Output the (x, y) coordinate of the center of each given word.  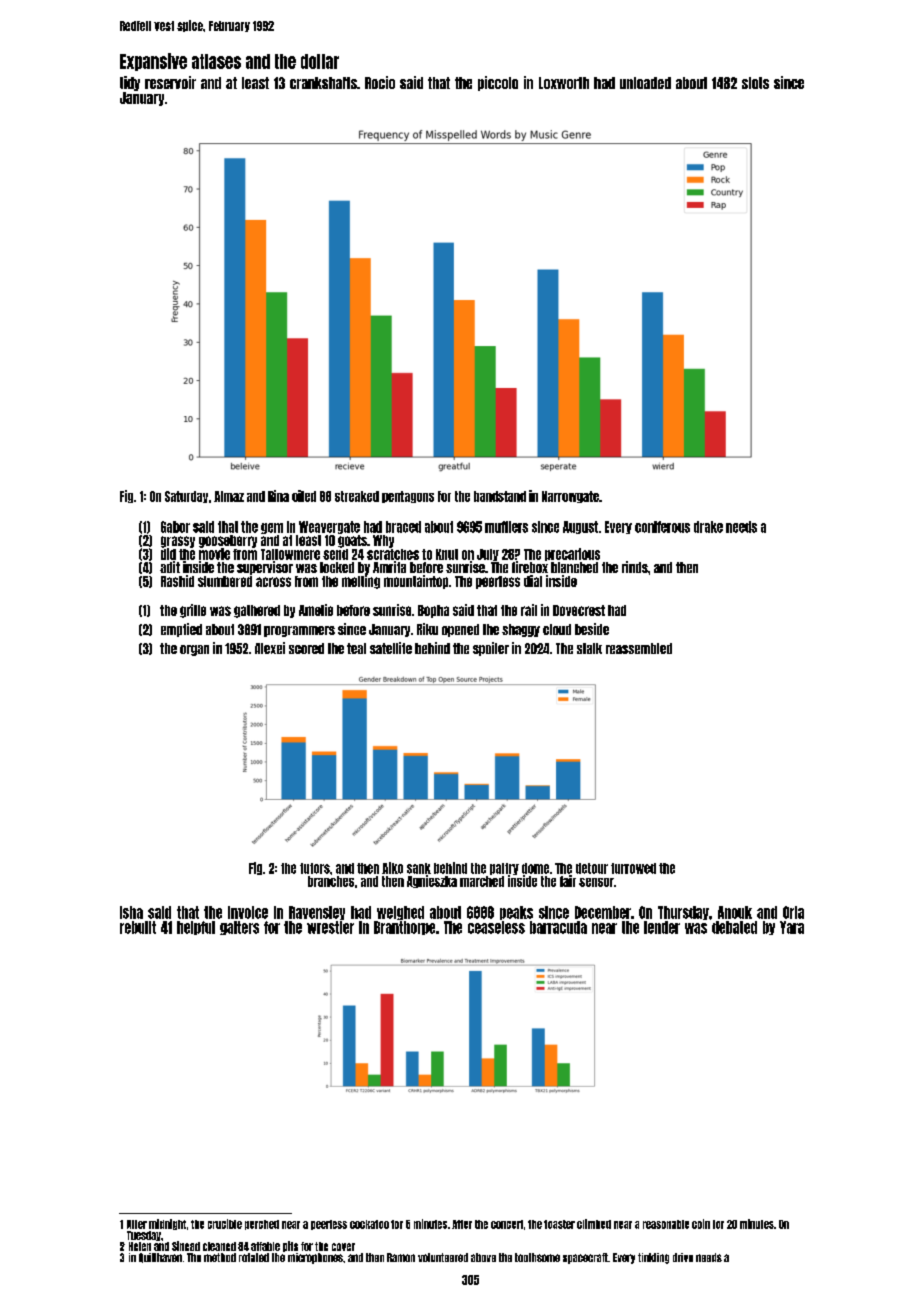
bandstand (500, 496)
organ (194, 650)
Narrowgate (570, 497)
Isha (131, 912)
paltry (504, 869)
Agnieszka (432, 881)
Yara (792, 927)
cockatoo (369, 1224)
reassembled (639, 648)
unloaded (645, 83)
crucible (225, 1224)
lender (662, 927)
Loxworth (564, 83)
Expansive (153, 62)
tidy (130, 83)
